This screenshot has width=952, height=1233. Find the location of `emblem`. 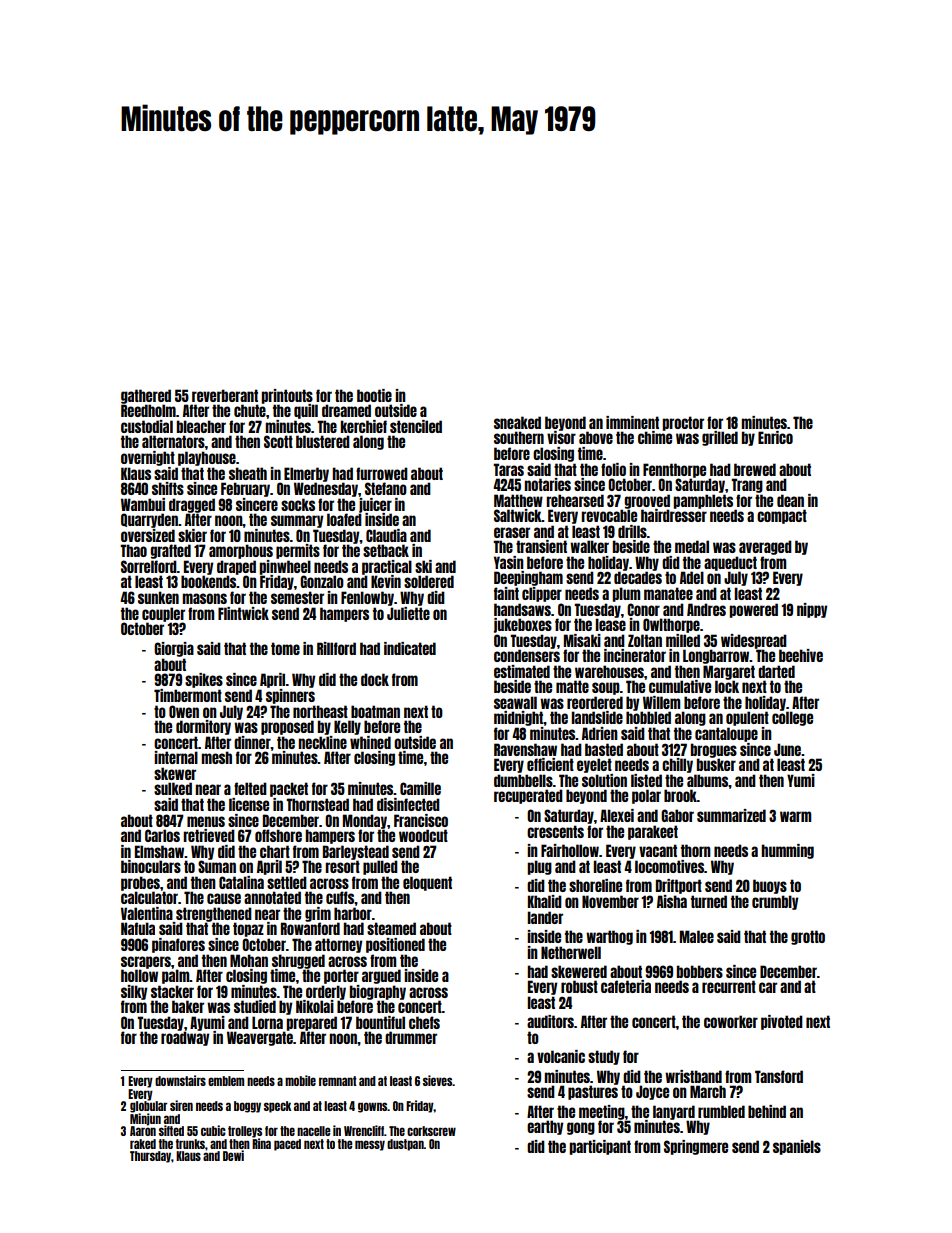

emblem is located at coordinates (226, 1081).
